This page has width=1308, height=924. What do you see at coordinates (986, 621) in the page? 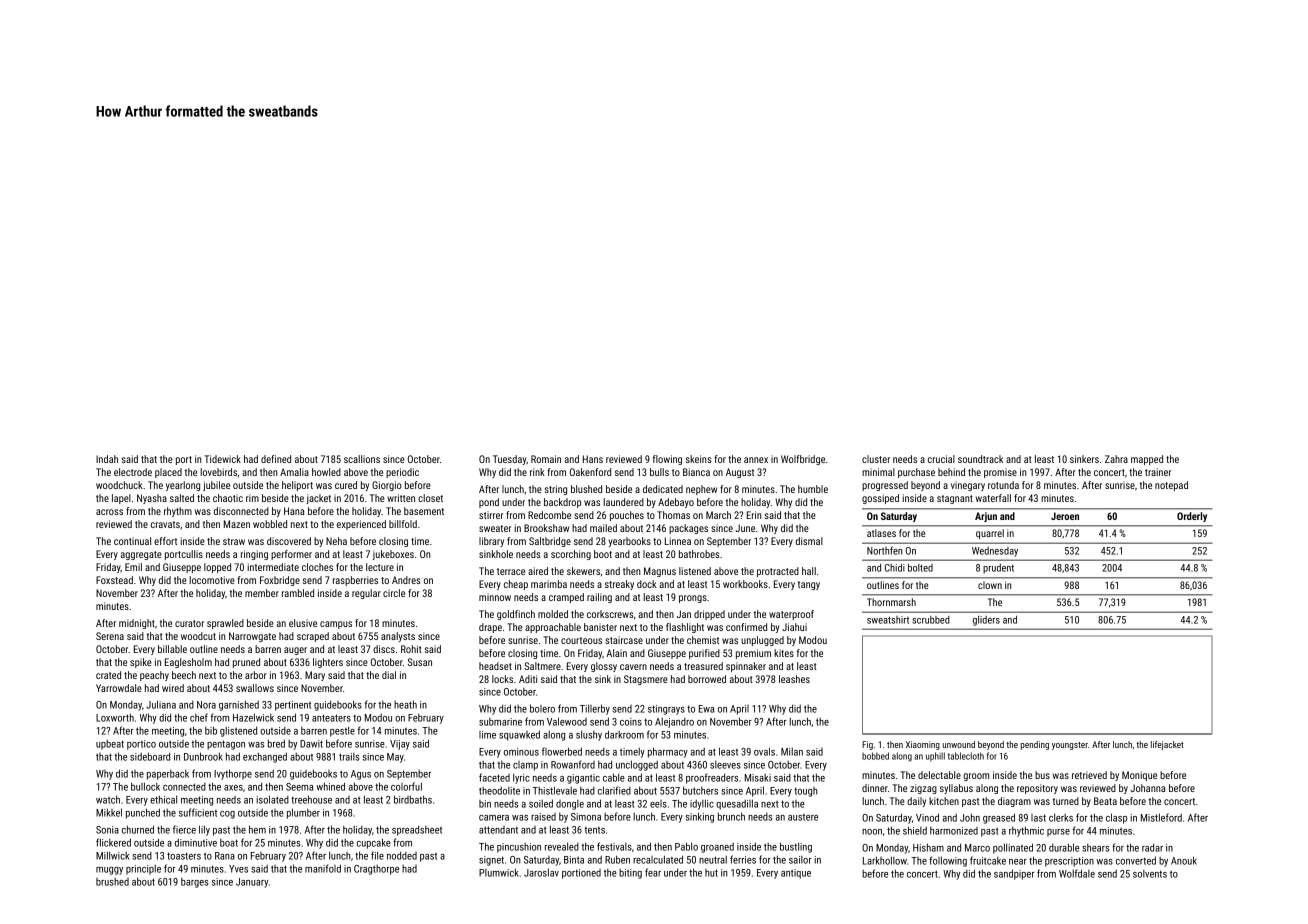
I see `gliders` at bounding box center [986, 621].
